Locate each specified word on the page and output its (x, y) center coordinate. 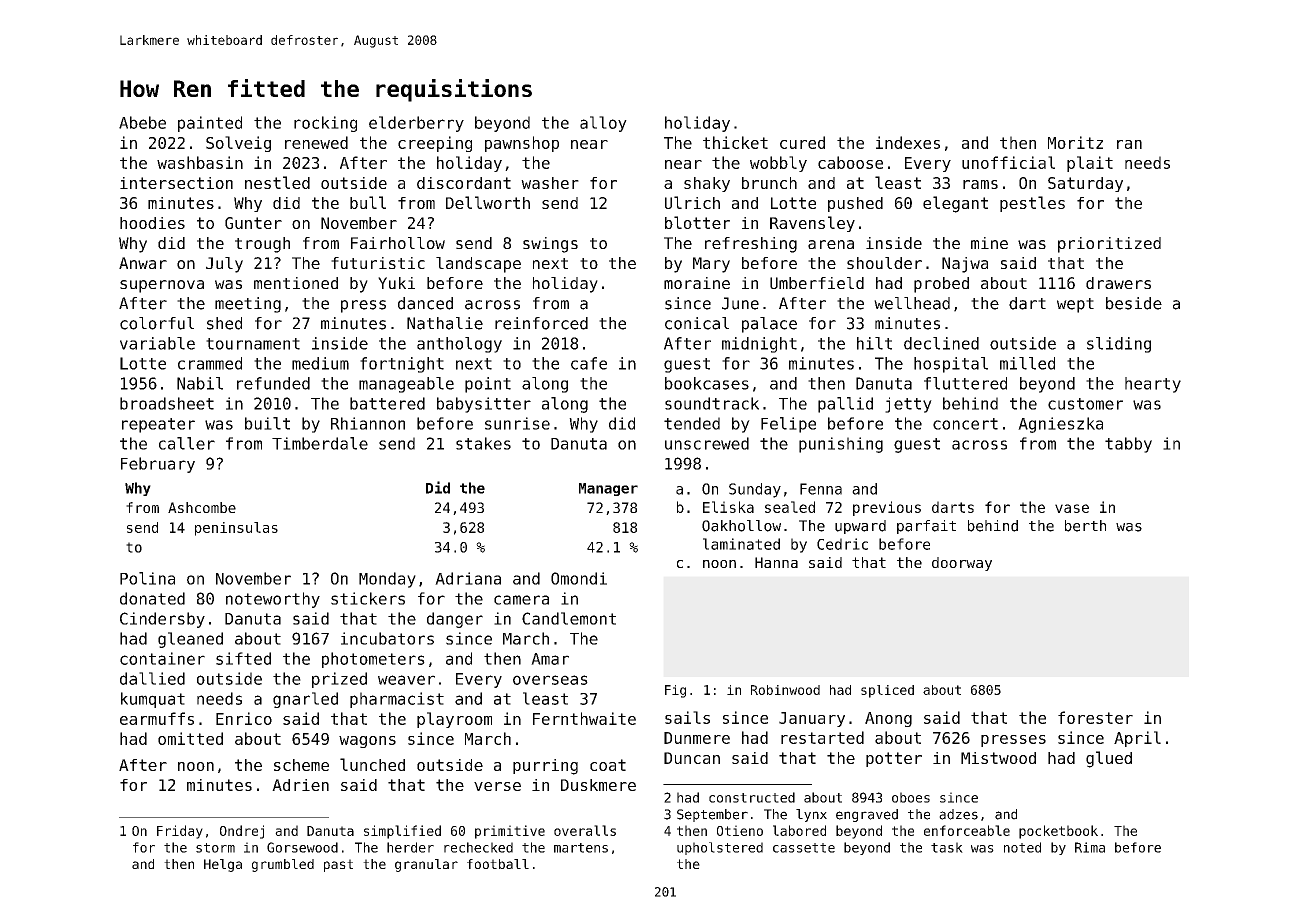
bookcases (707, 383)
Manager (608, 489)
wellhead (912, 303)
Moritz (1075, 142)
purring (545, 767)
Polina (147, 578)
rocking (325, 124)
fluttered (965, 383)
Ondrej (242, 832)
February (158, 465)
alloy (603, 124)
